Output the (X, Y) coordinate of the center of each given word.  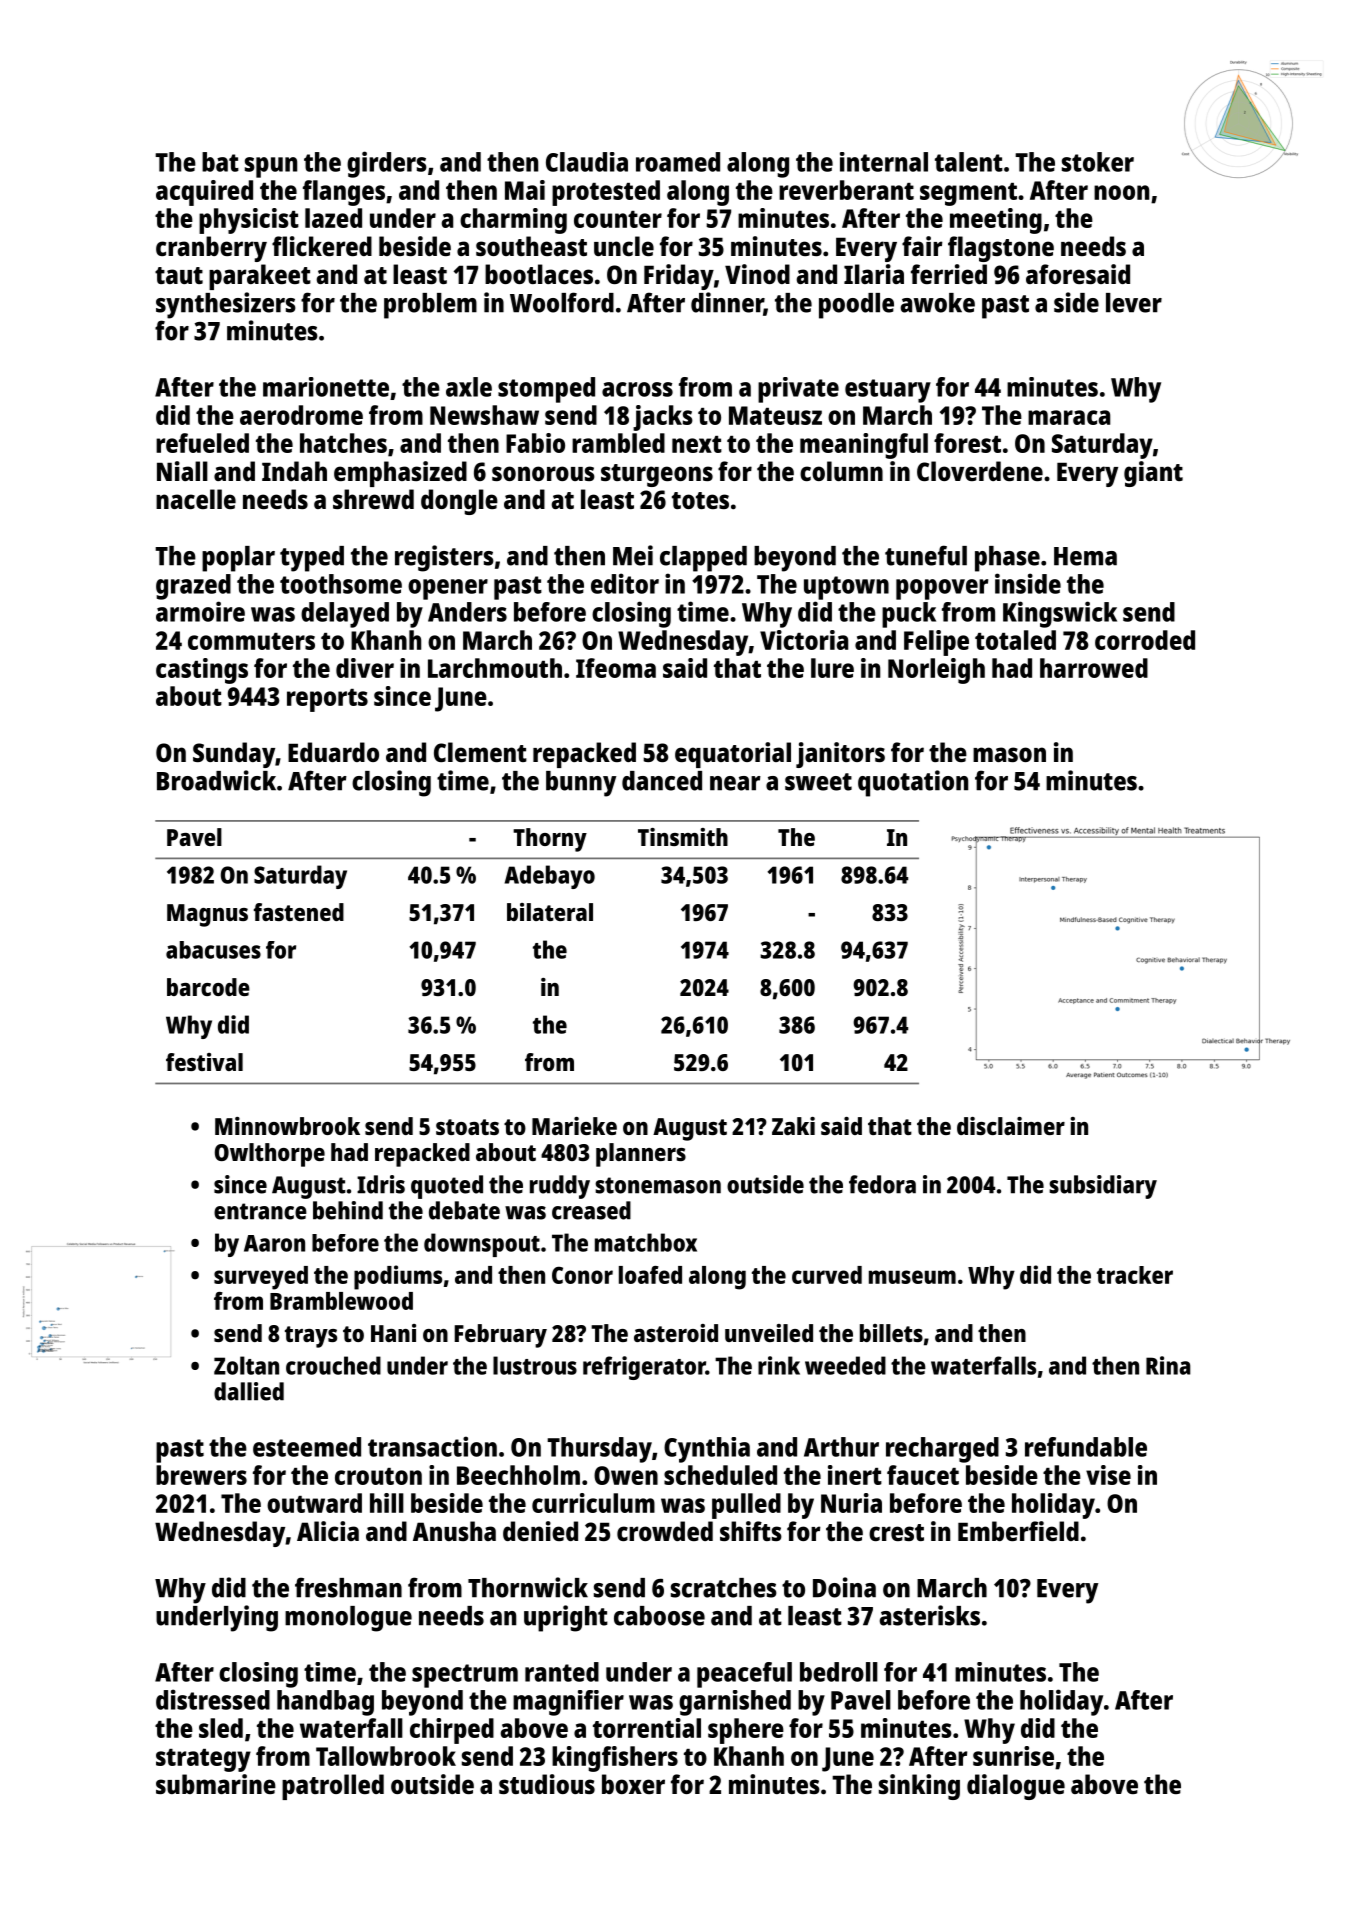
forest (967, 443)
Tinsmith (683, 837)
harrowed (1094, 668)
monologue (348, 1619)
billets (891, 1333)
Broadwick (216, 780)
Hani (393, 1333)
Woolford (562, 302)
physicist (249, 221)
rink (779, 1365)
